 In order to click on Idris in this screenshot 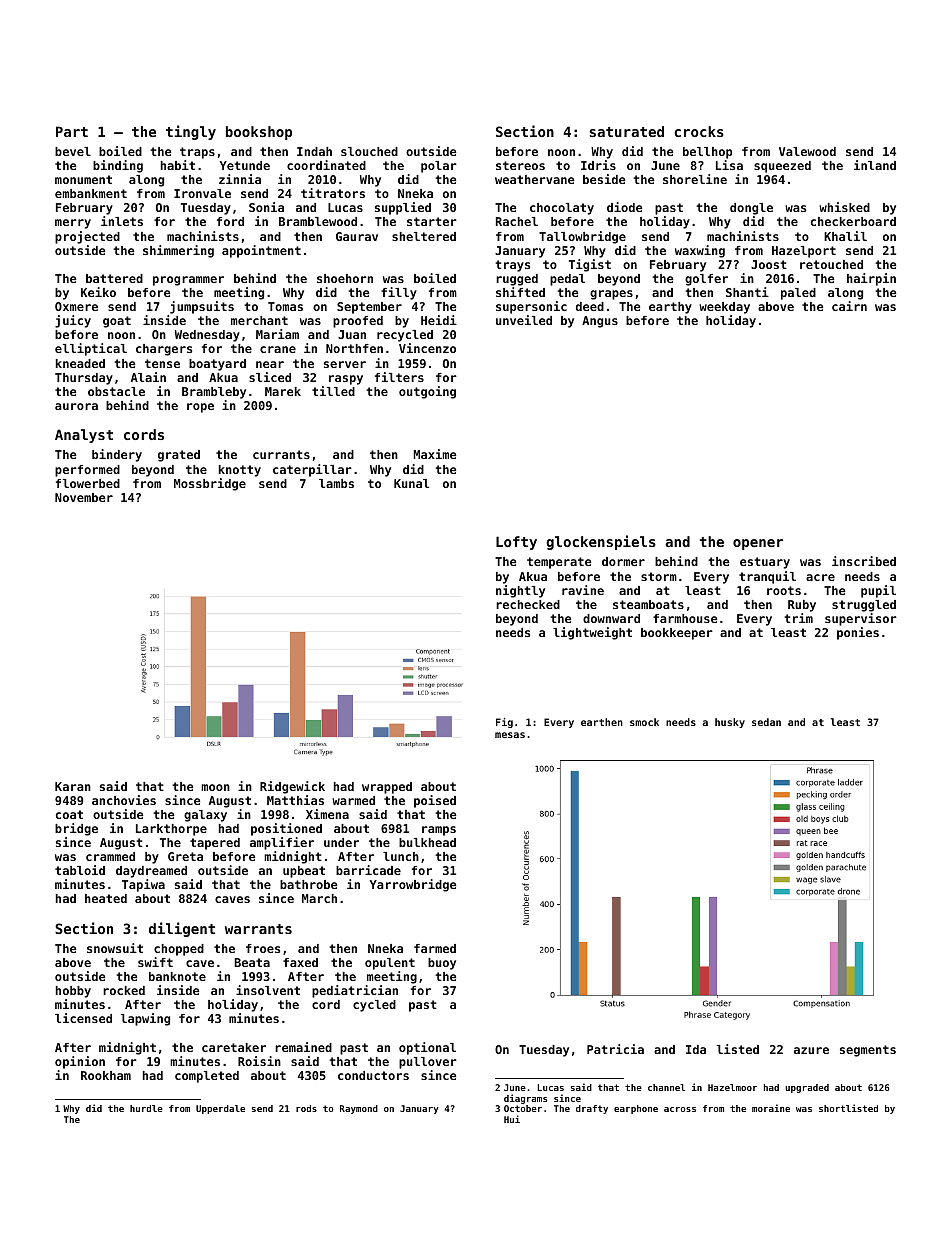, I will do `click(598, 165)`.
